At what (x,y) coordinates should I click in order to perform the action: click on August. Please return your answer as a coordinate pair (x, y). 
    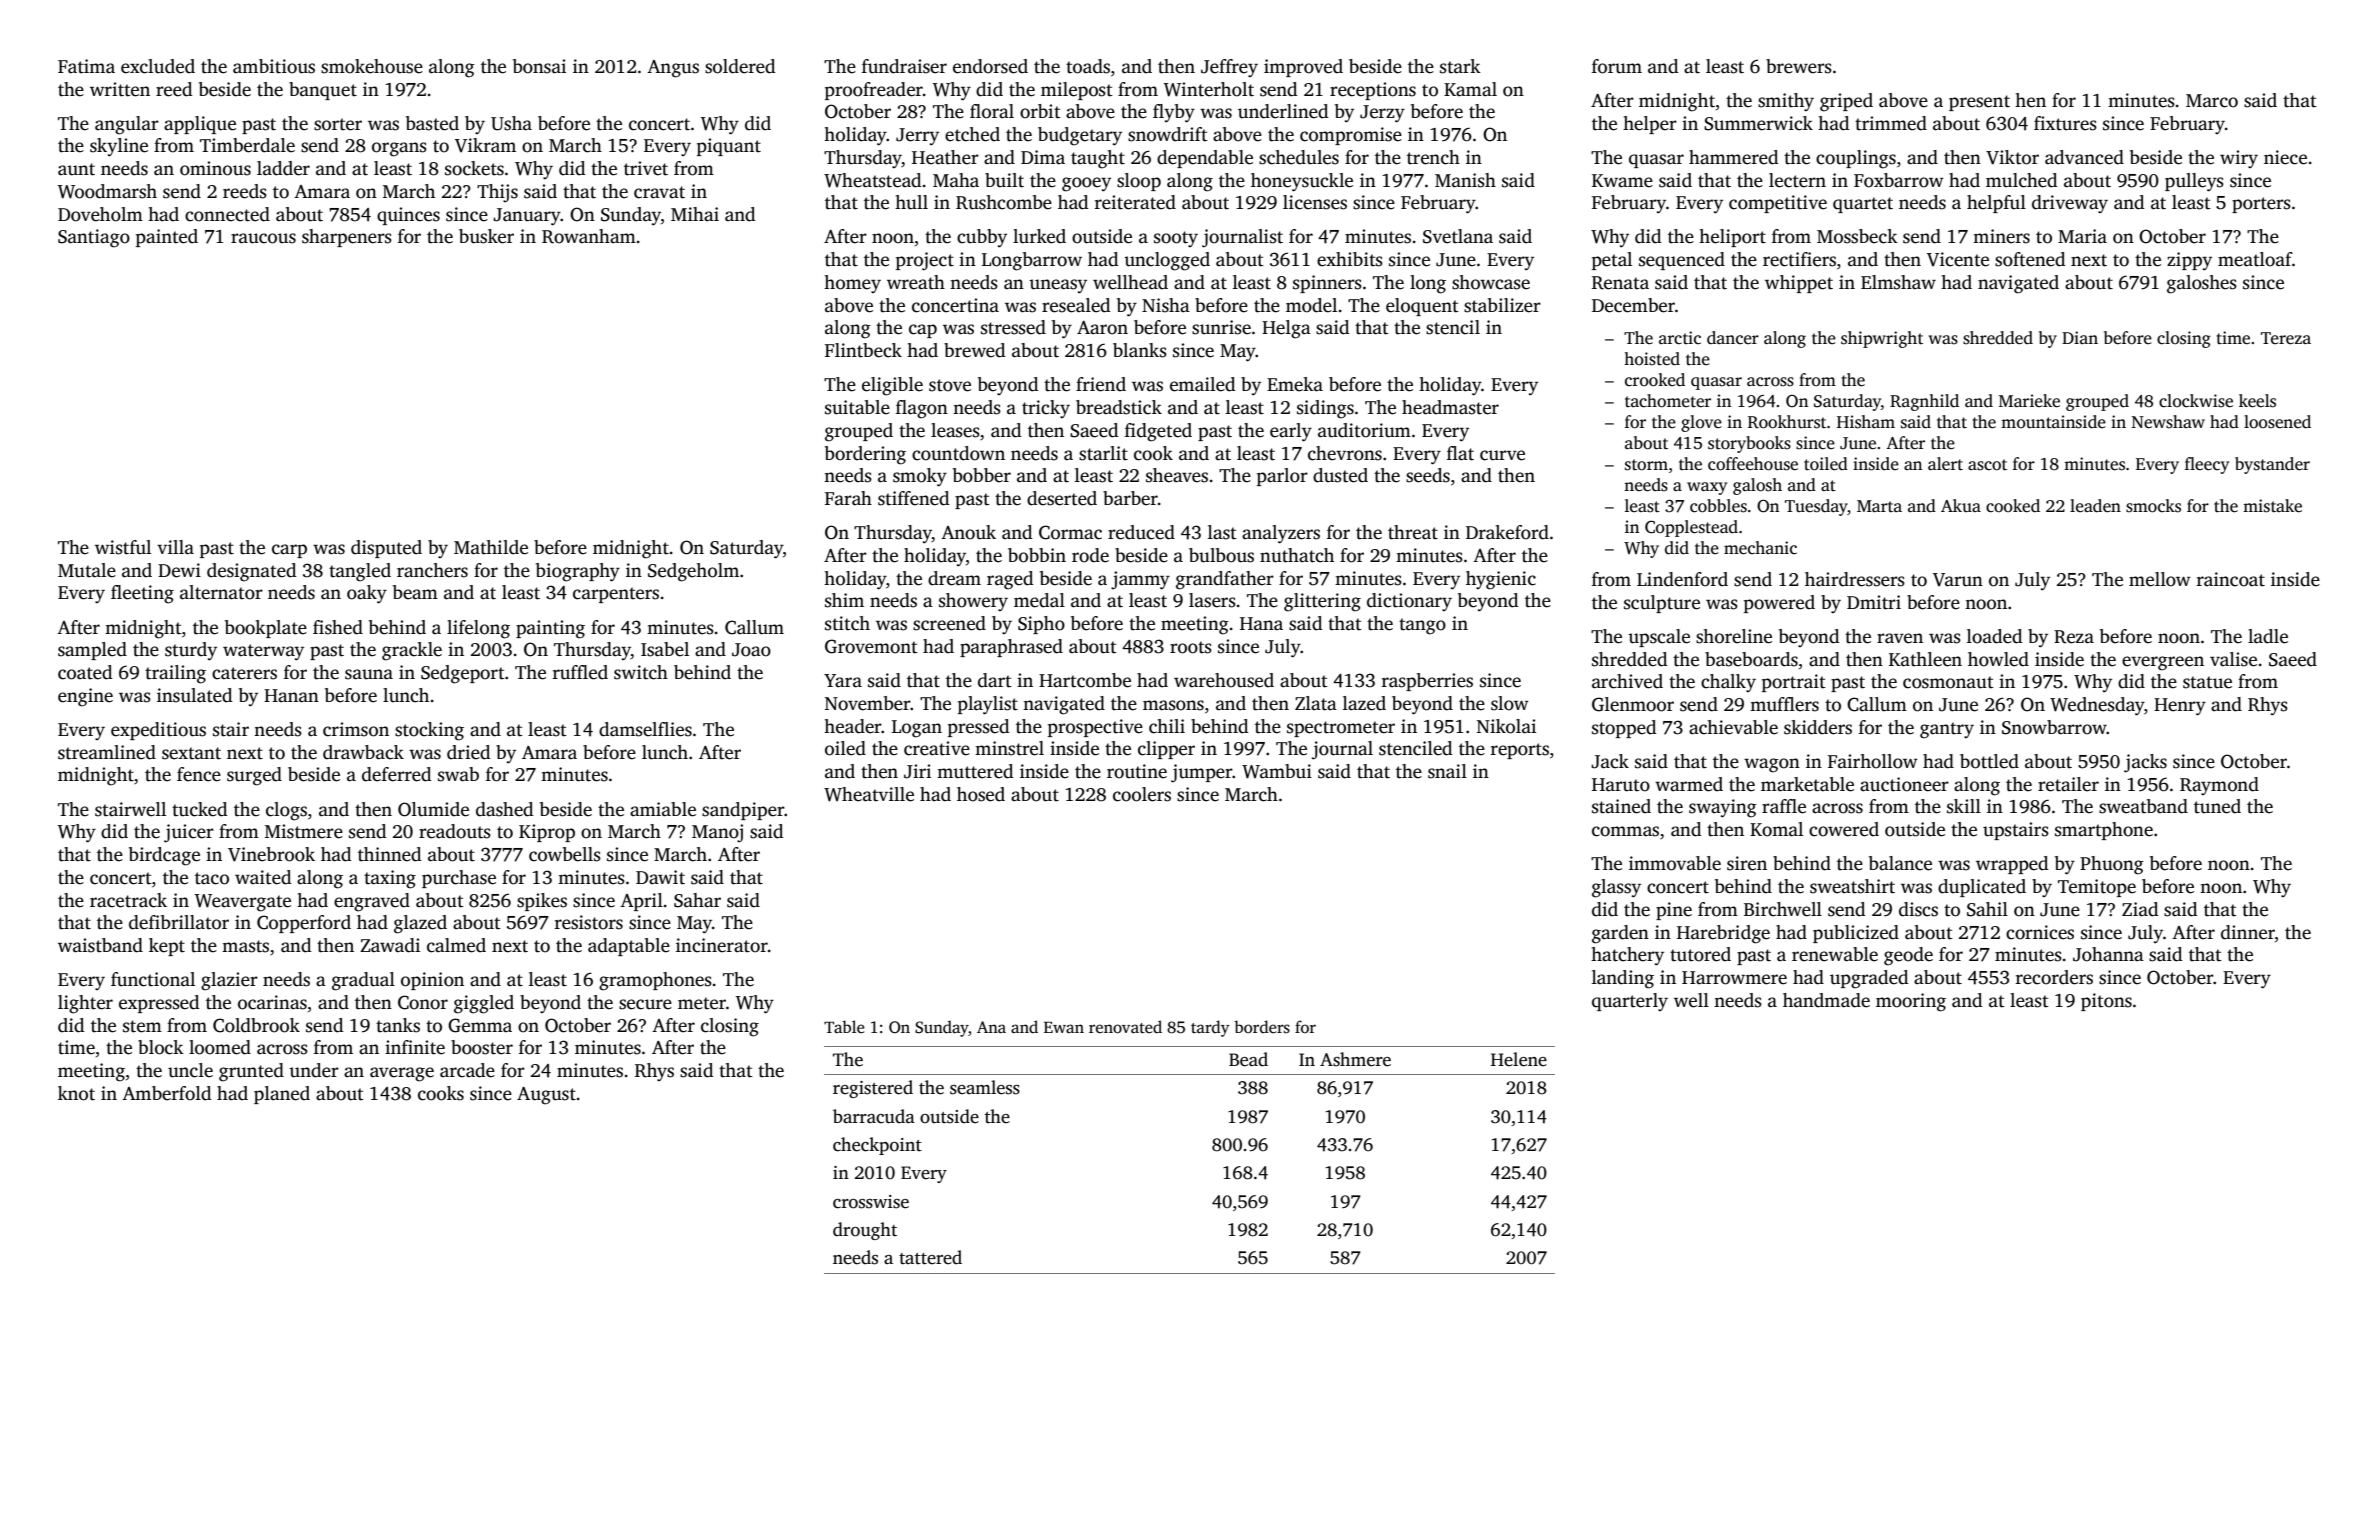
    Looking at the image, I should click on (546, 1096).
